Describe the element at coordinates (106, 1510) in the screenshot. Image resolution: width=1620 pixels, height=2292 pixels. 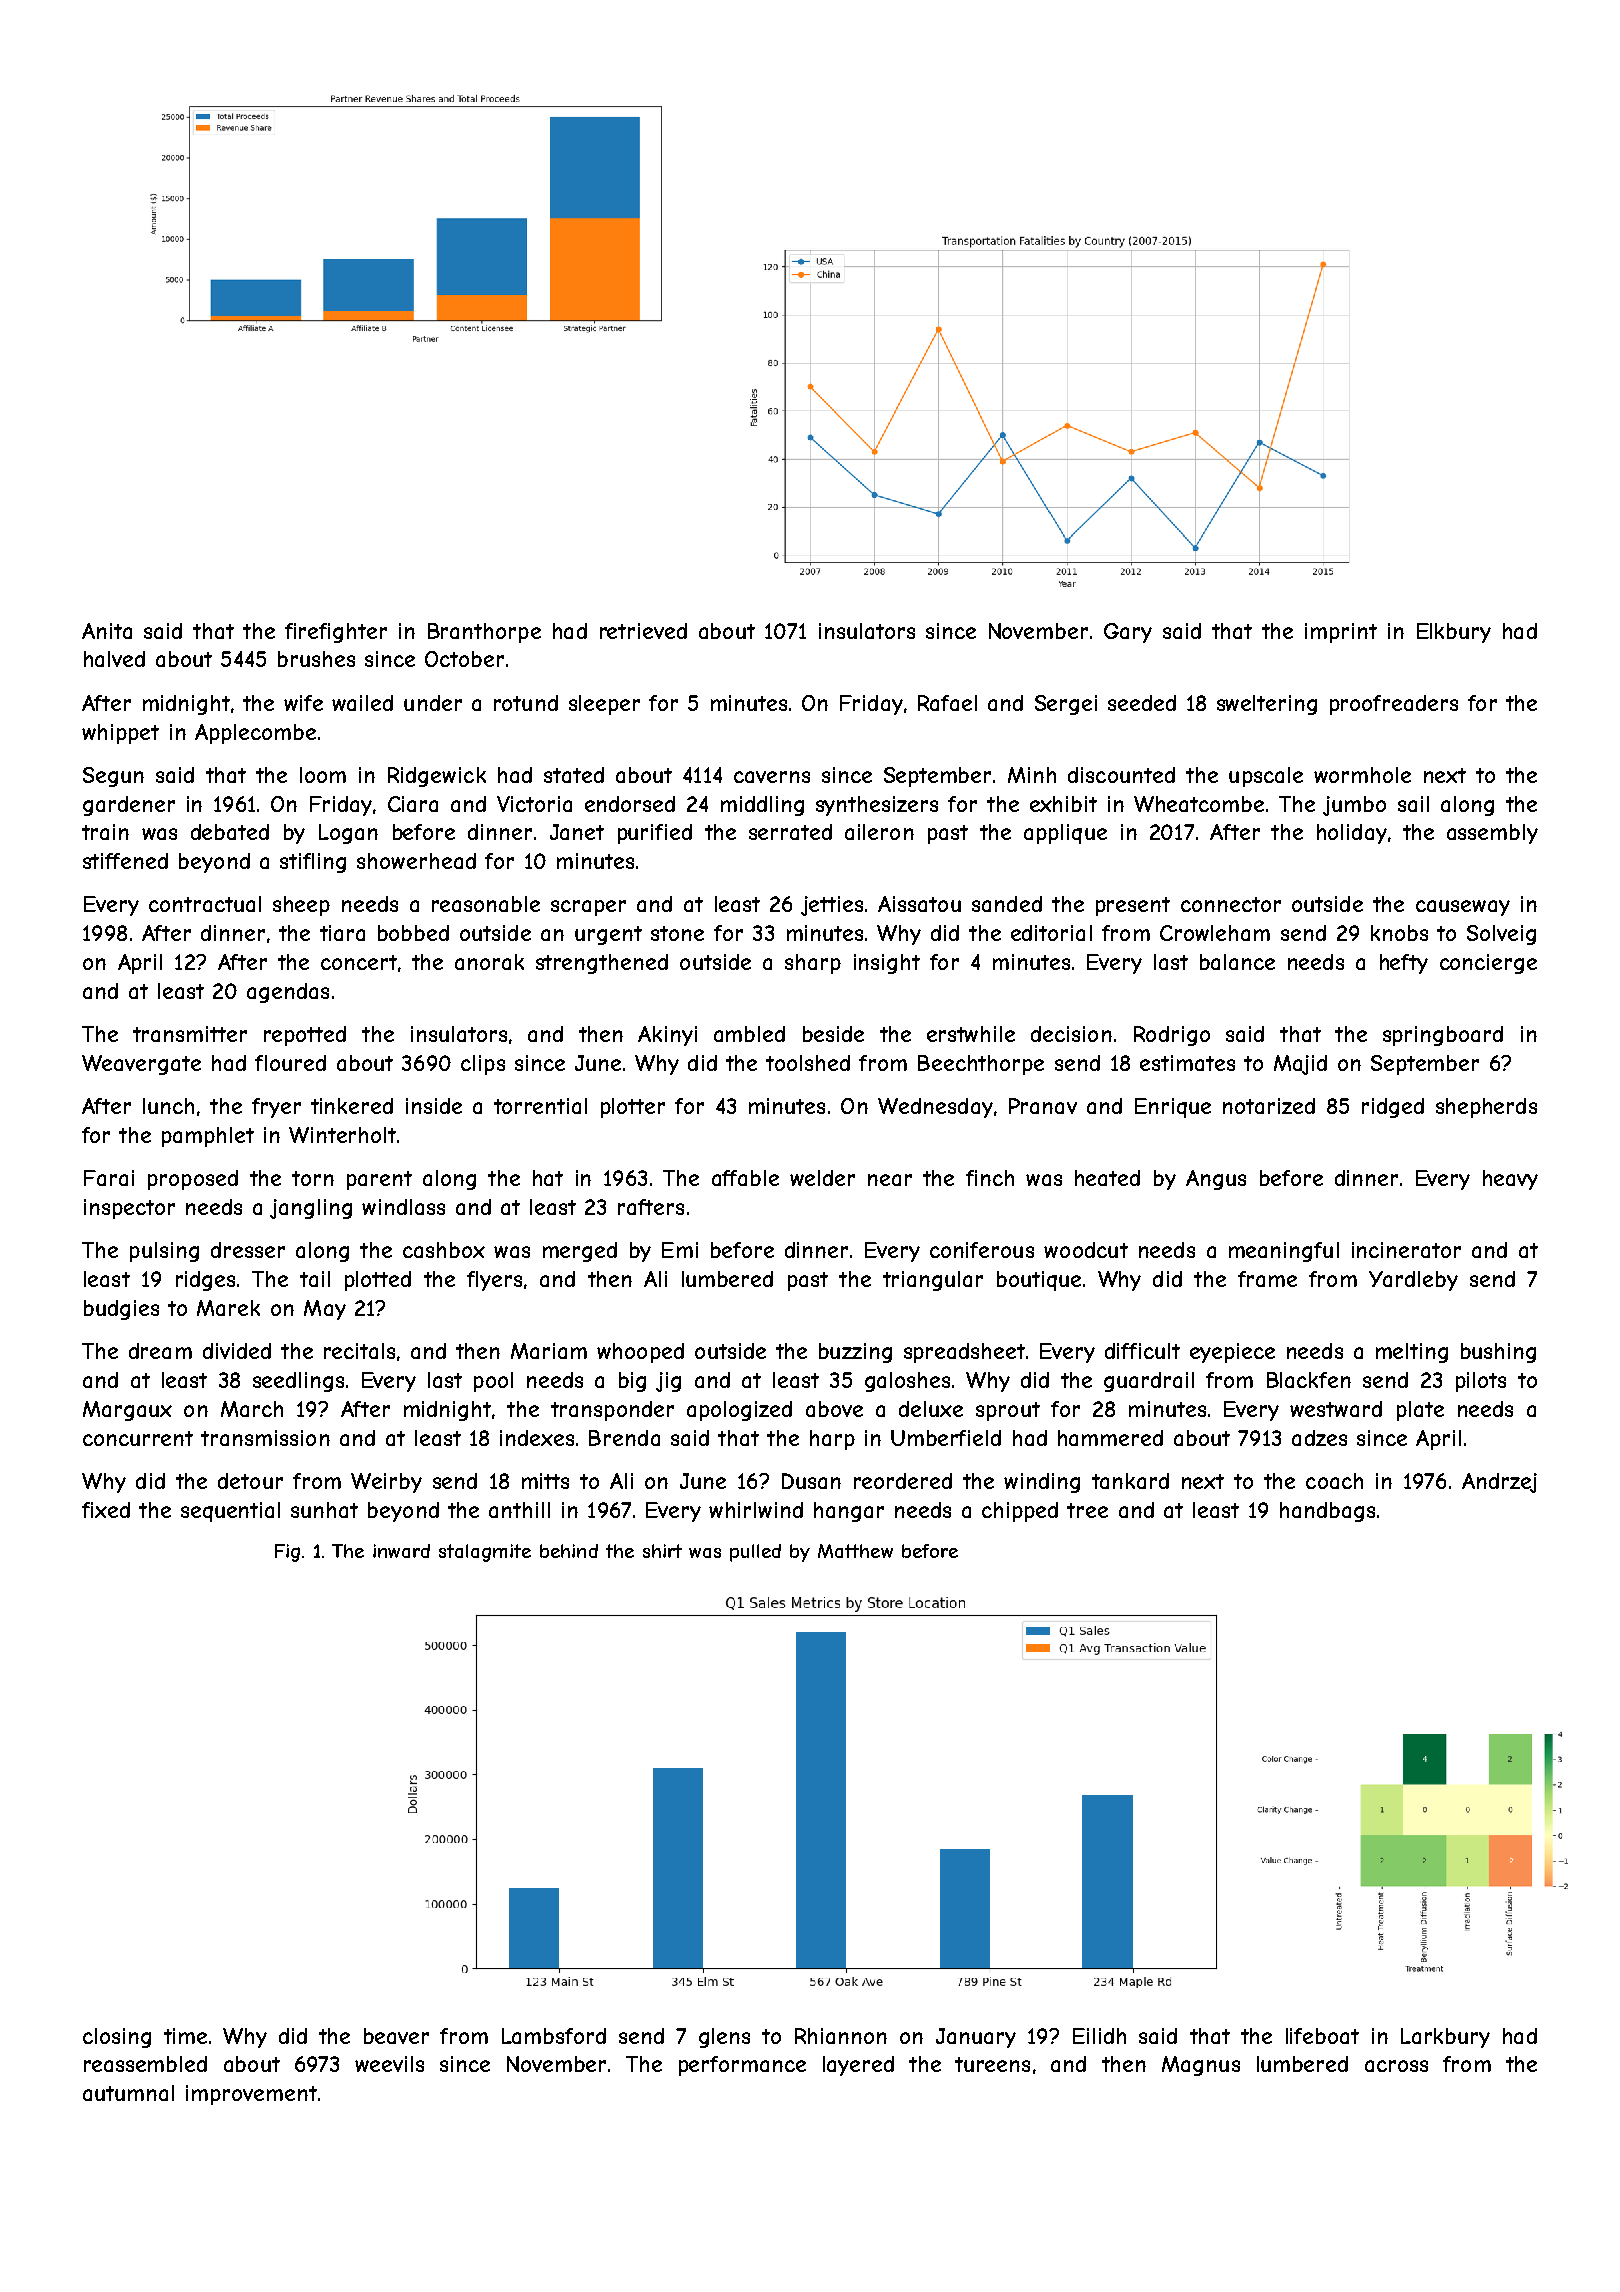
I see `fixed` at that location.
